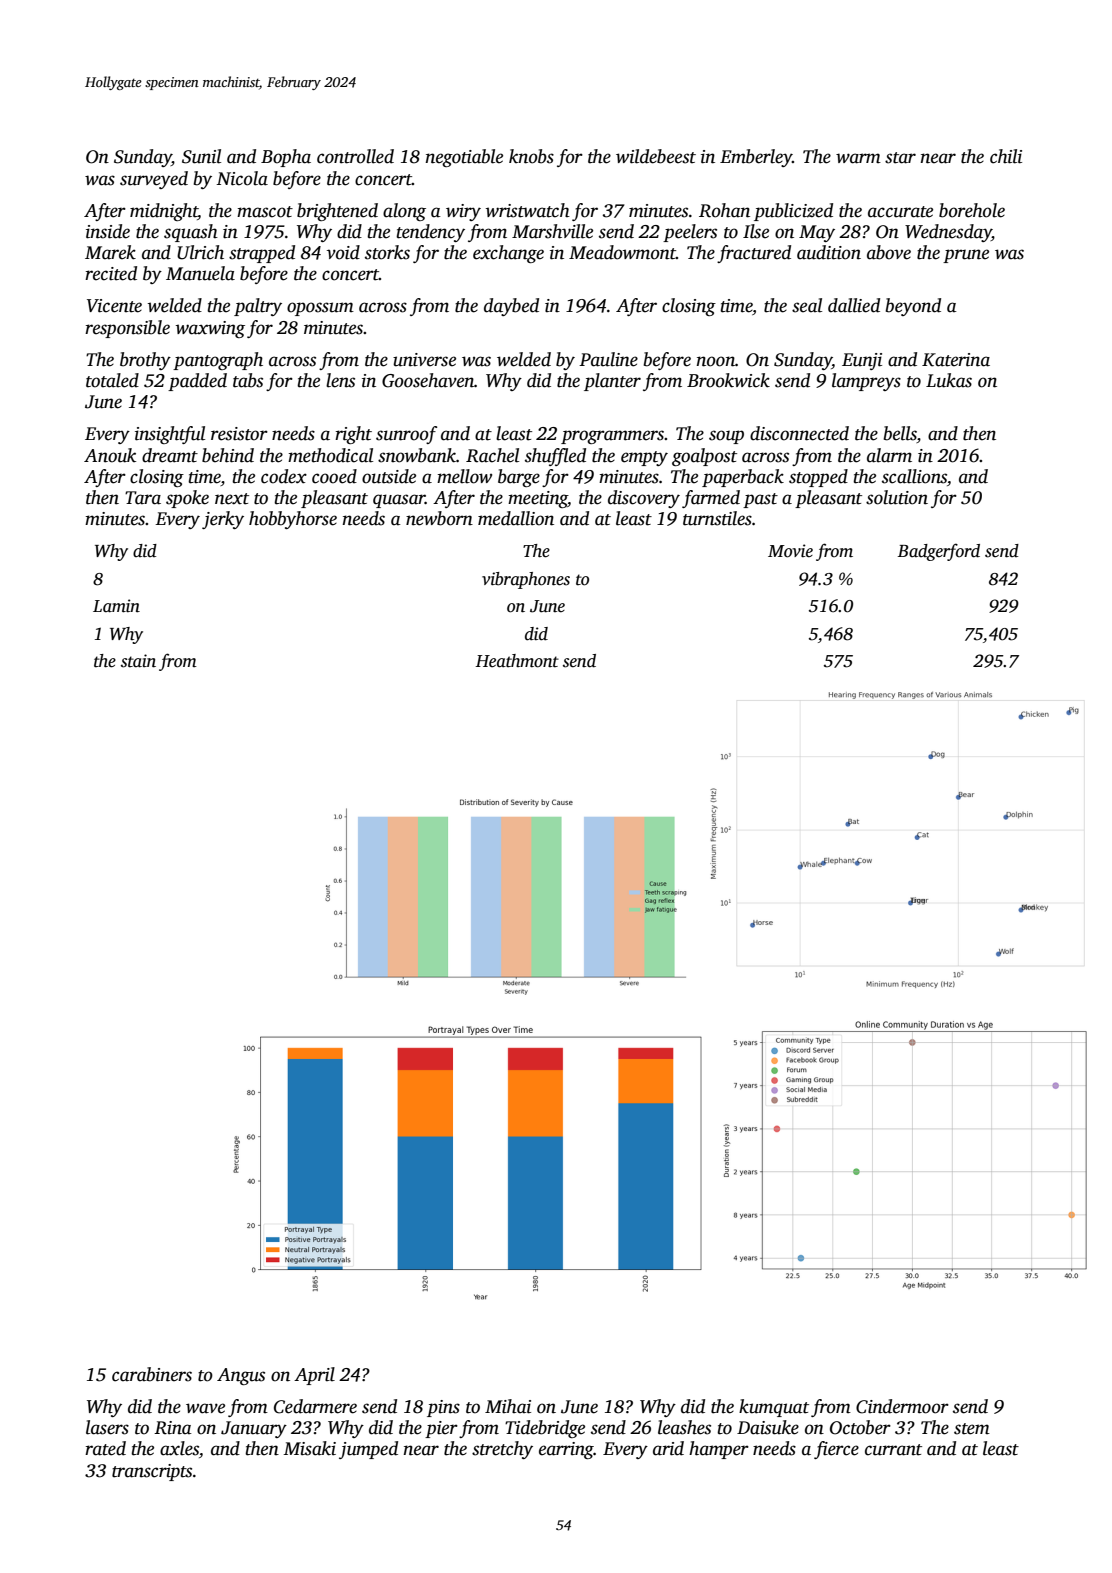  Describe the element at coordinates (939, 552) in the screenshot. I see `Badgerford` at that location.
